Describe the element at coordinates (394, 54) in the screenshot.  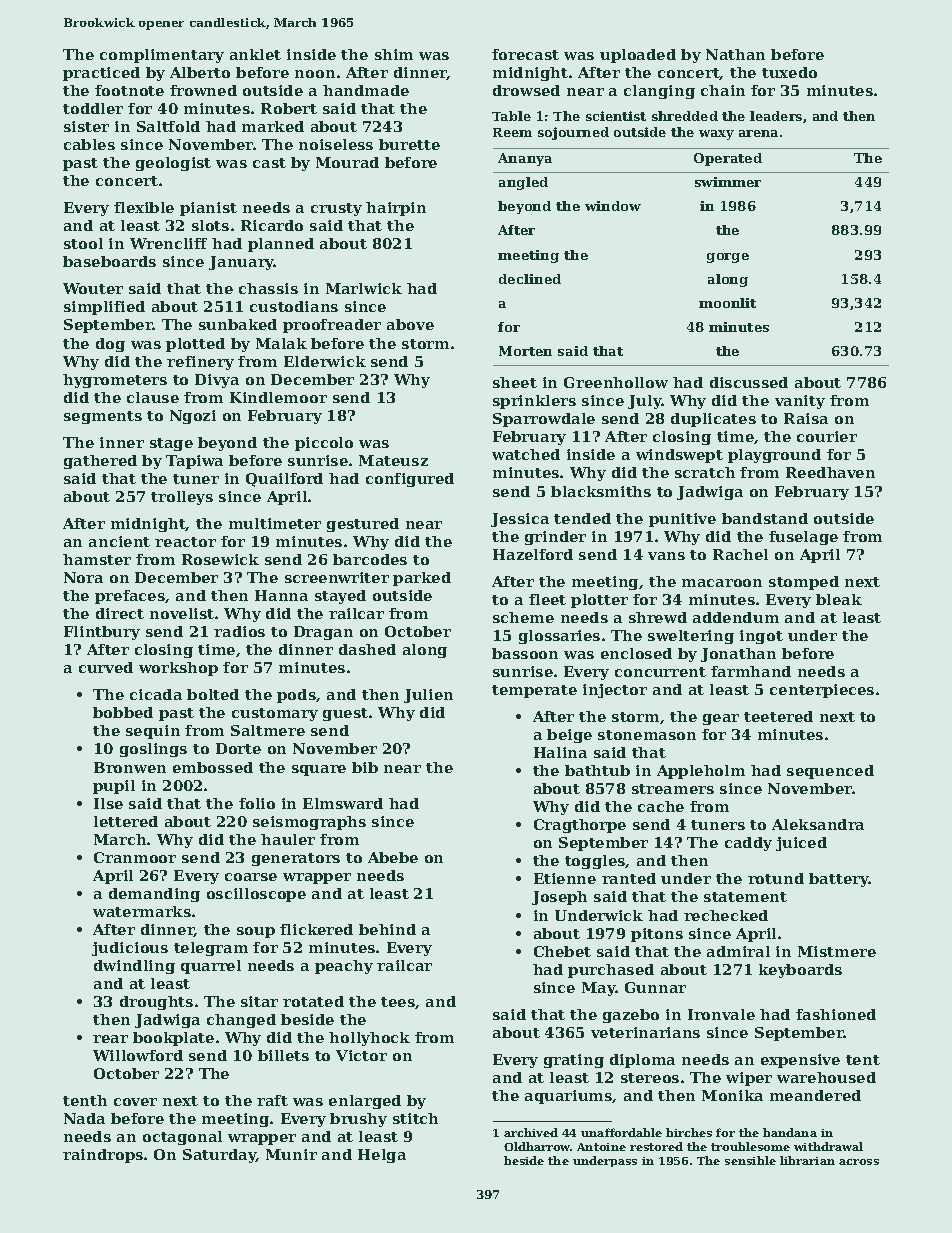
I see `shim` at that location.
